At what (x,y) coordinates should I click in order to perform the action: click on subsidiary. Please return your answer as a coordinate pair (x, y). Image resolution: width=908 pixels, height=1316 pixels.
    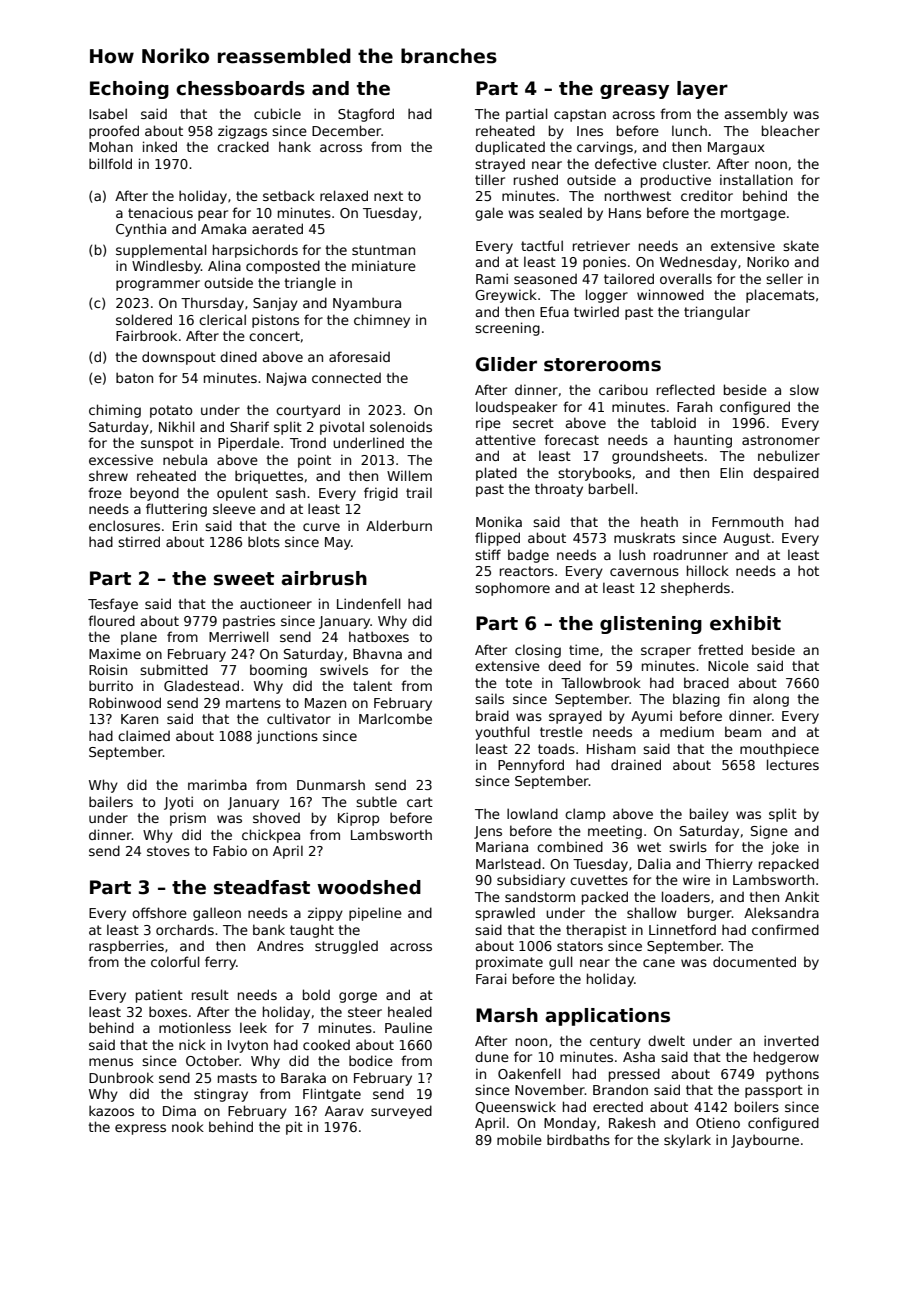
    Looking at the image, I should click on (531, 881).
